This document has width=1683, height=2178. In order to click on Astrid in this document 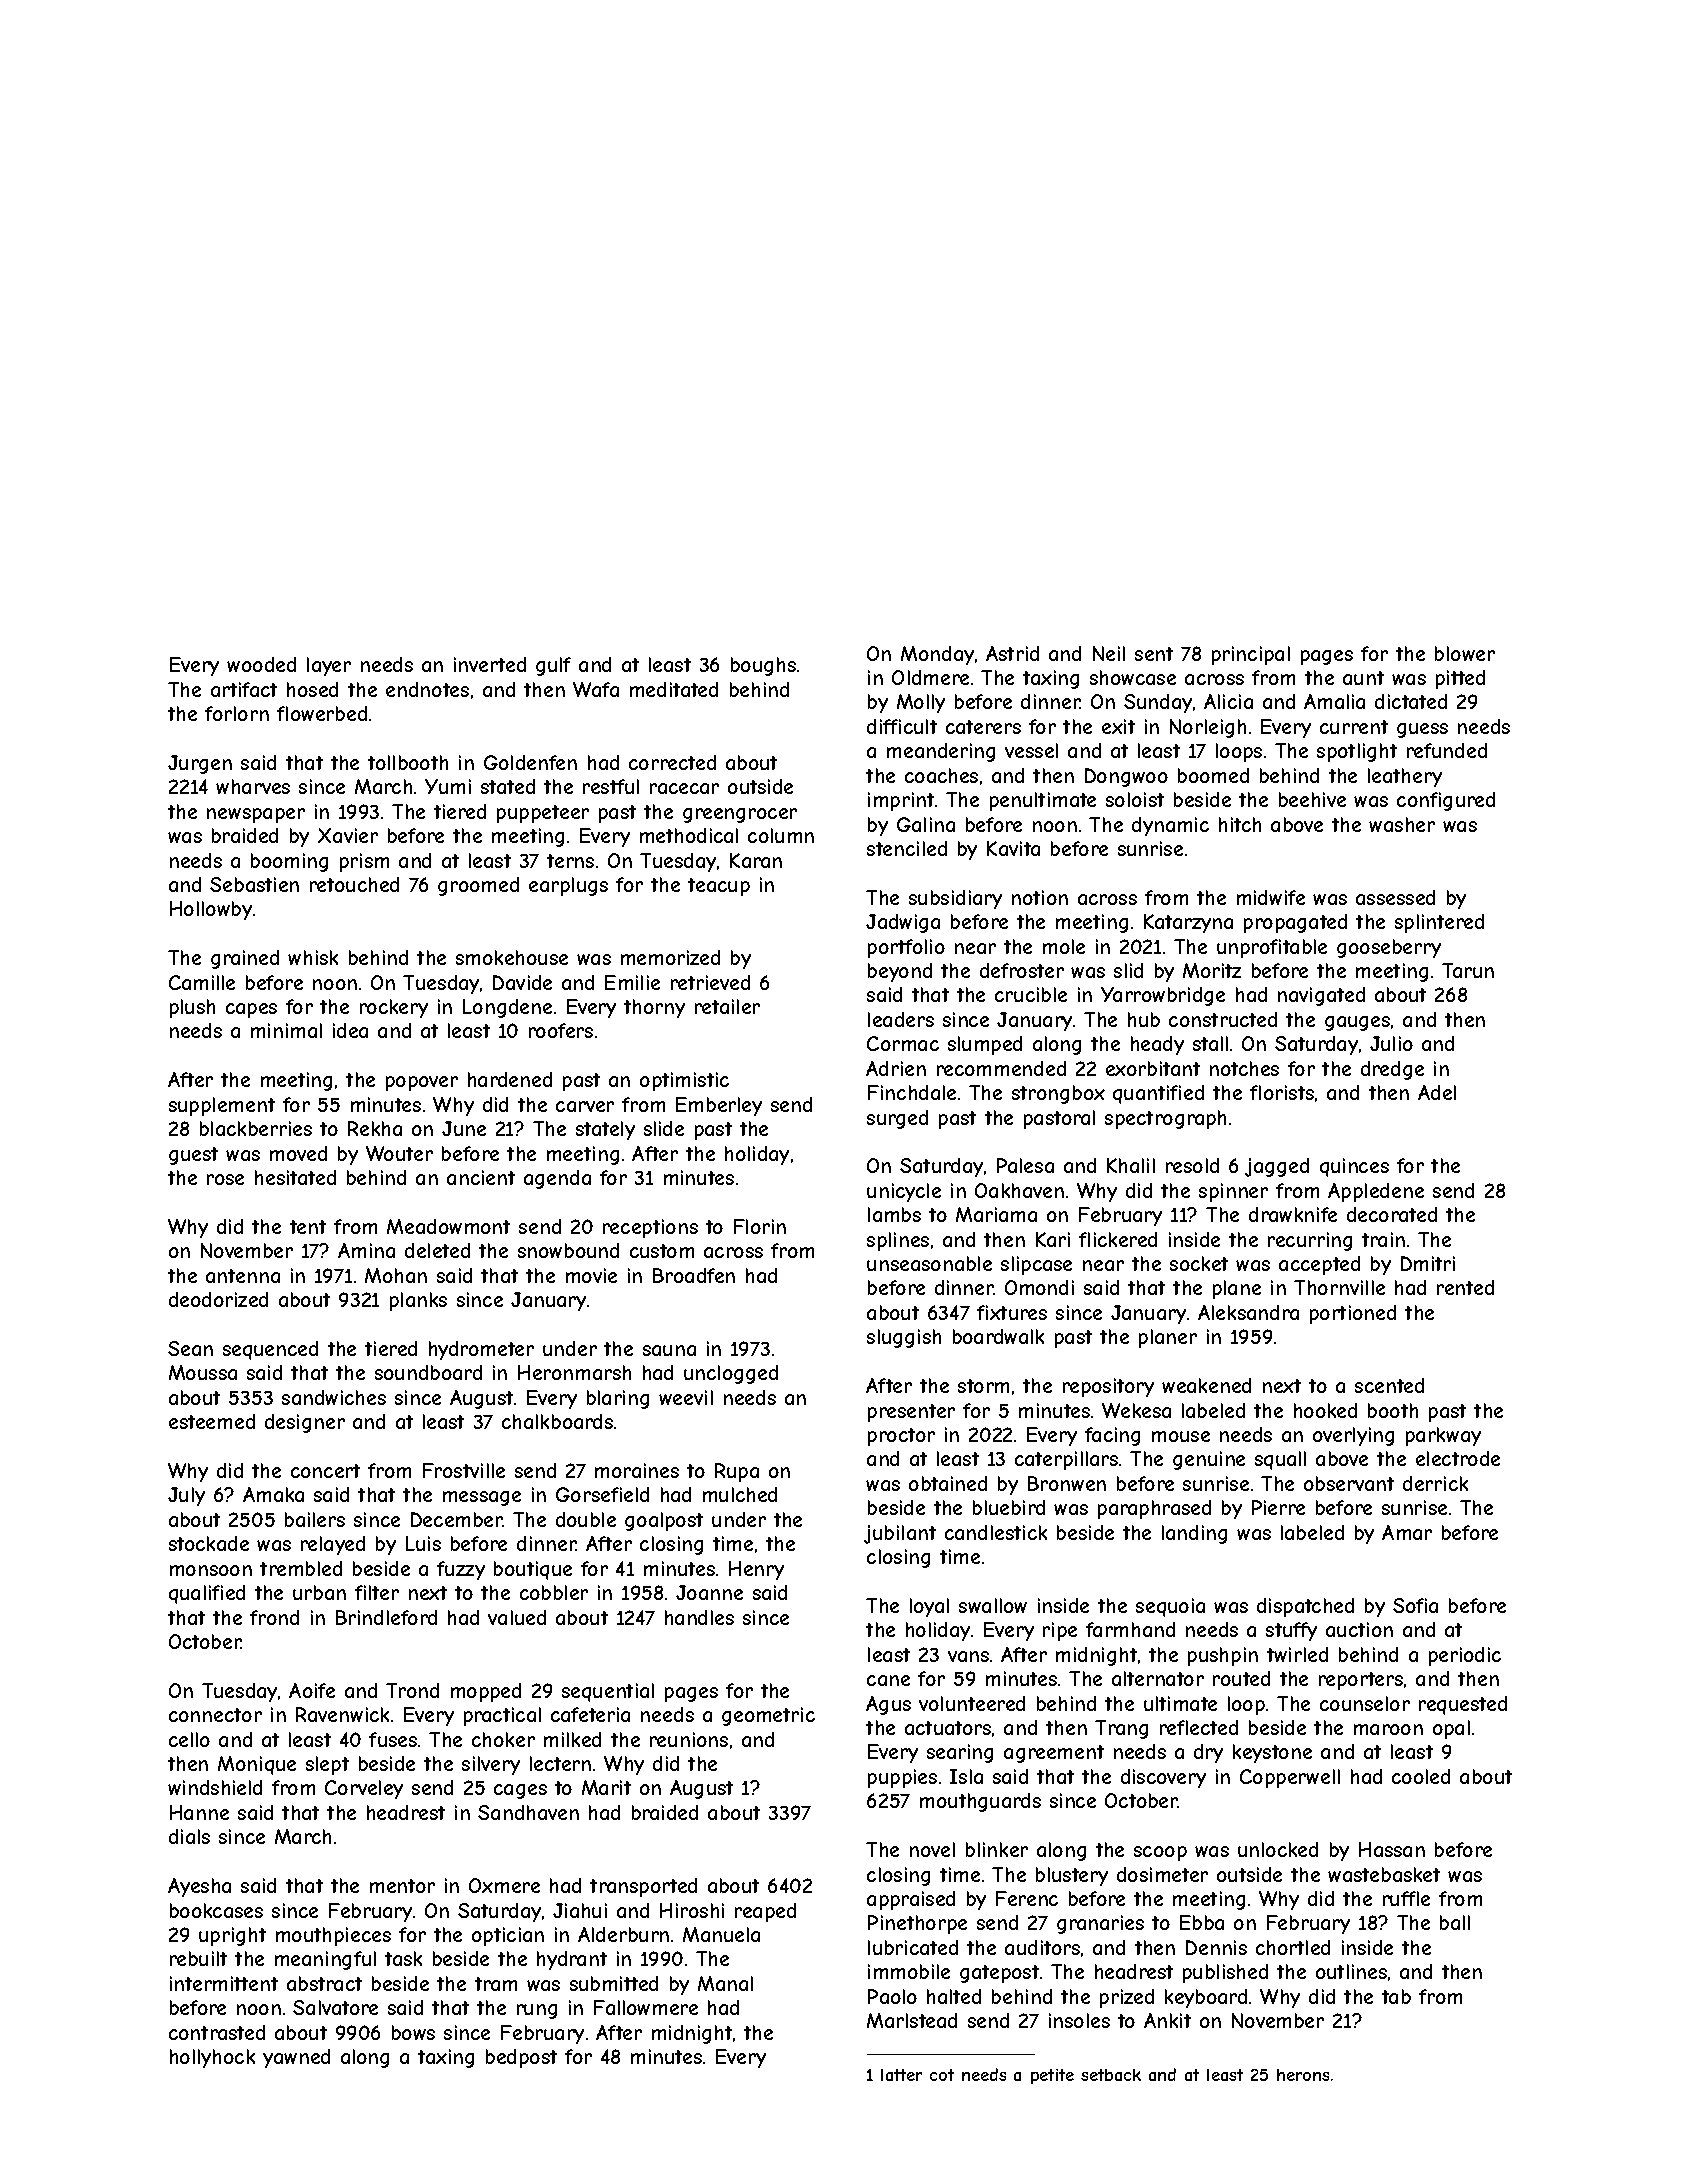, I will do `click(1012, 653)`.
